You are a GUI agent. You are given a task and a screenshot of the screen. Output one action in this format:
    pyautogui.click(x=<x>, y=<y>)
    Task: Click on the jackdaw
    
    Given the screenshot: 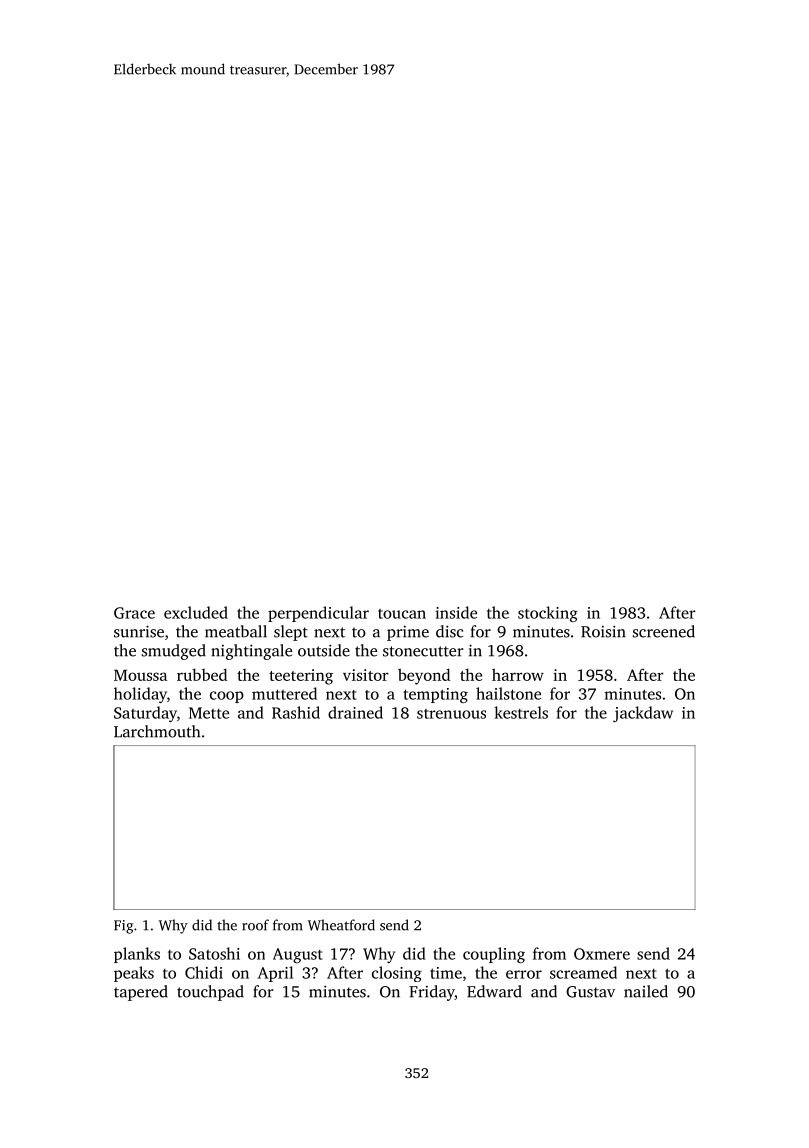 What is the action you would take?
    pyautogui.click(x=643, y=714)
